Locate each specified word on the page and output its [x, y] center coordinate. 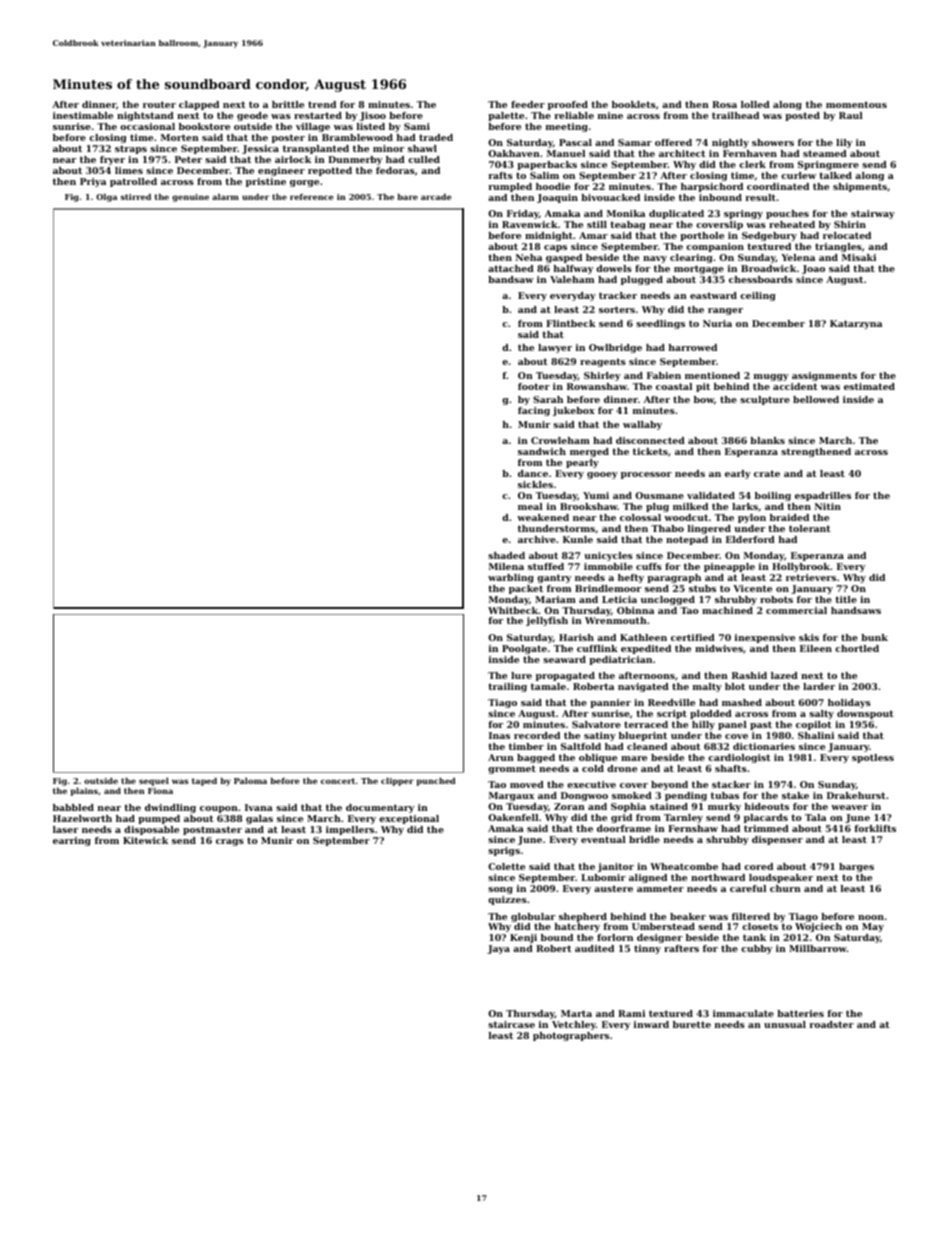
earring [72, 841]
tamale [548, 686]
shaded [506, 555]
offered [673, 142]
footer [534, 386]
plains [84, 791]
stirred [136, 196]
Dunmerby [355, 160]
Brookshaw [589, 506]
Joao [813, 269]
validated [711, 495]
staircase [511, 1024]
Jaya [498, 949]
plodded [711, 714]
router [159, 104]
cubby [756, 949]
